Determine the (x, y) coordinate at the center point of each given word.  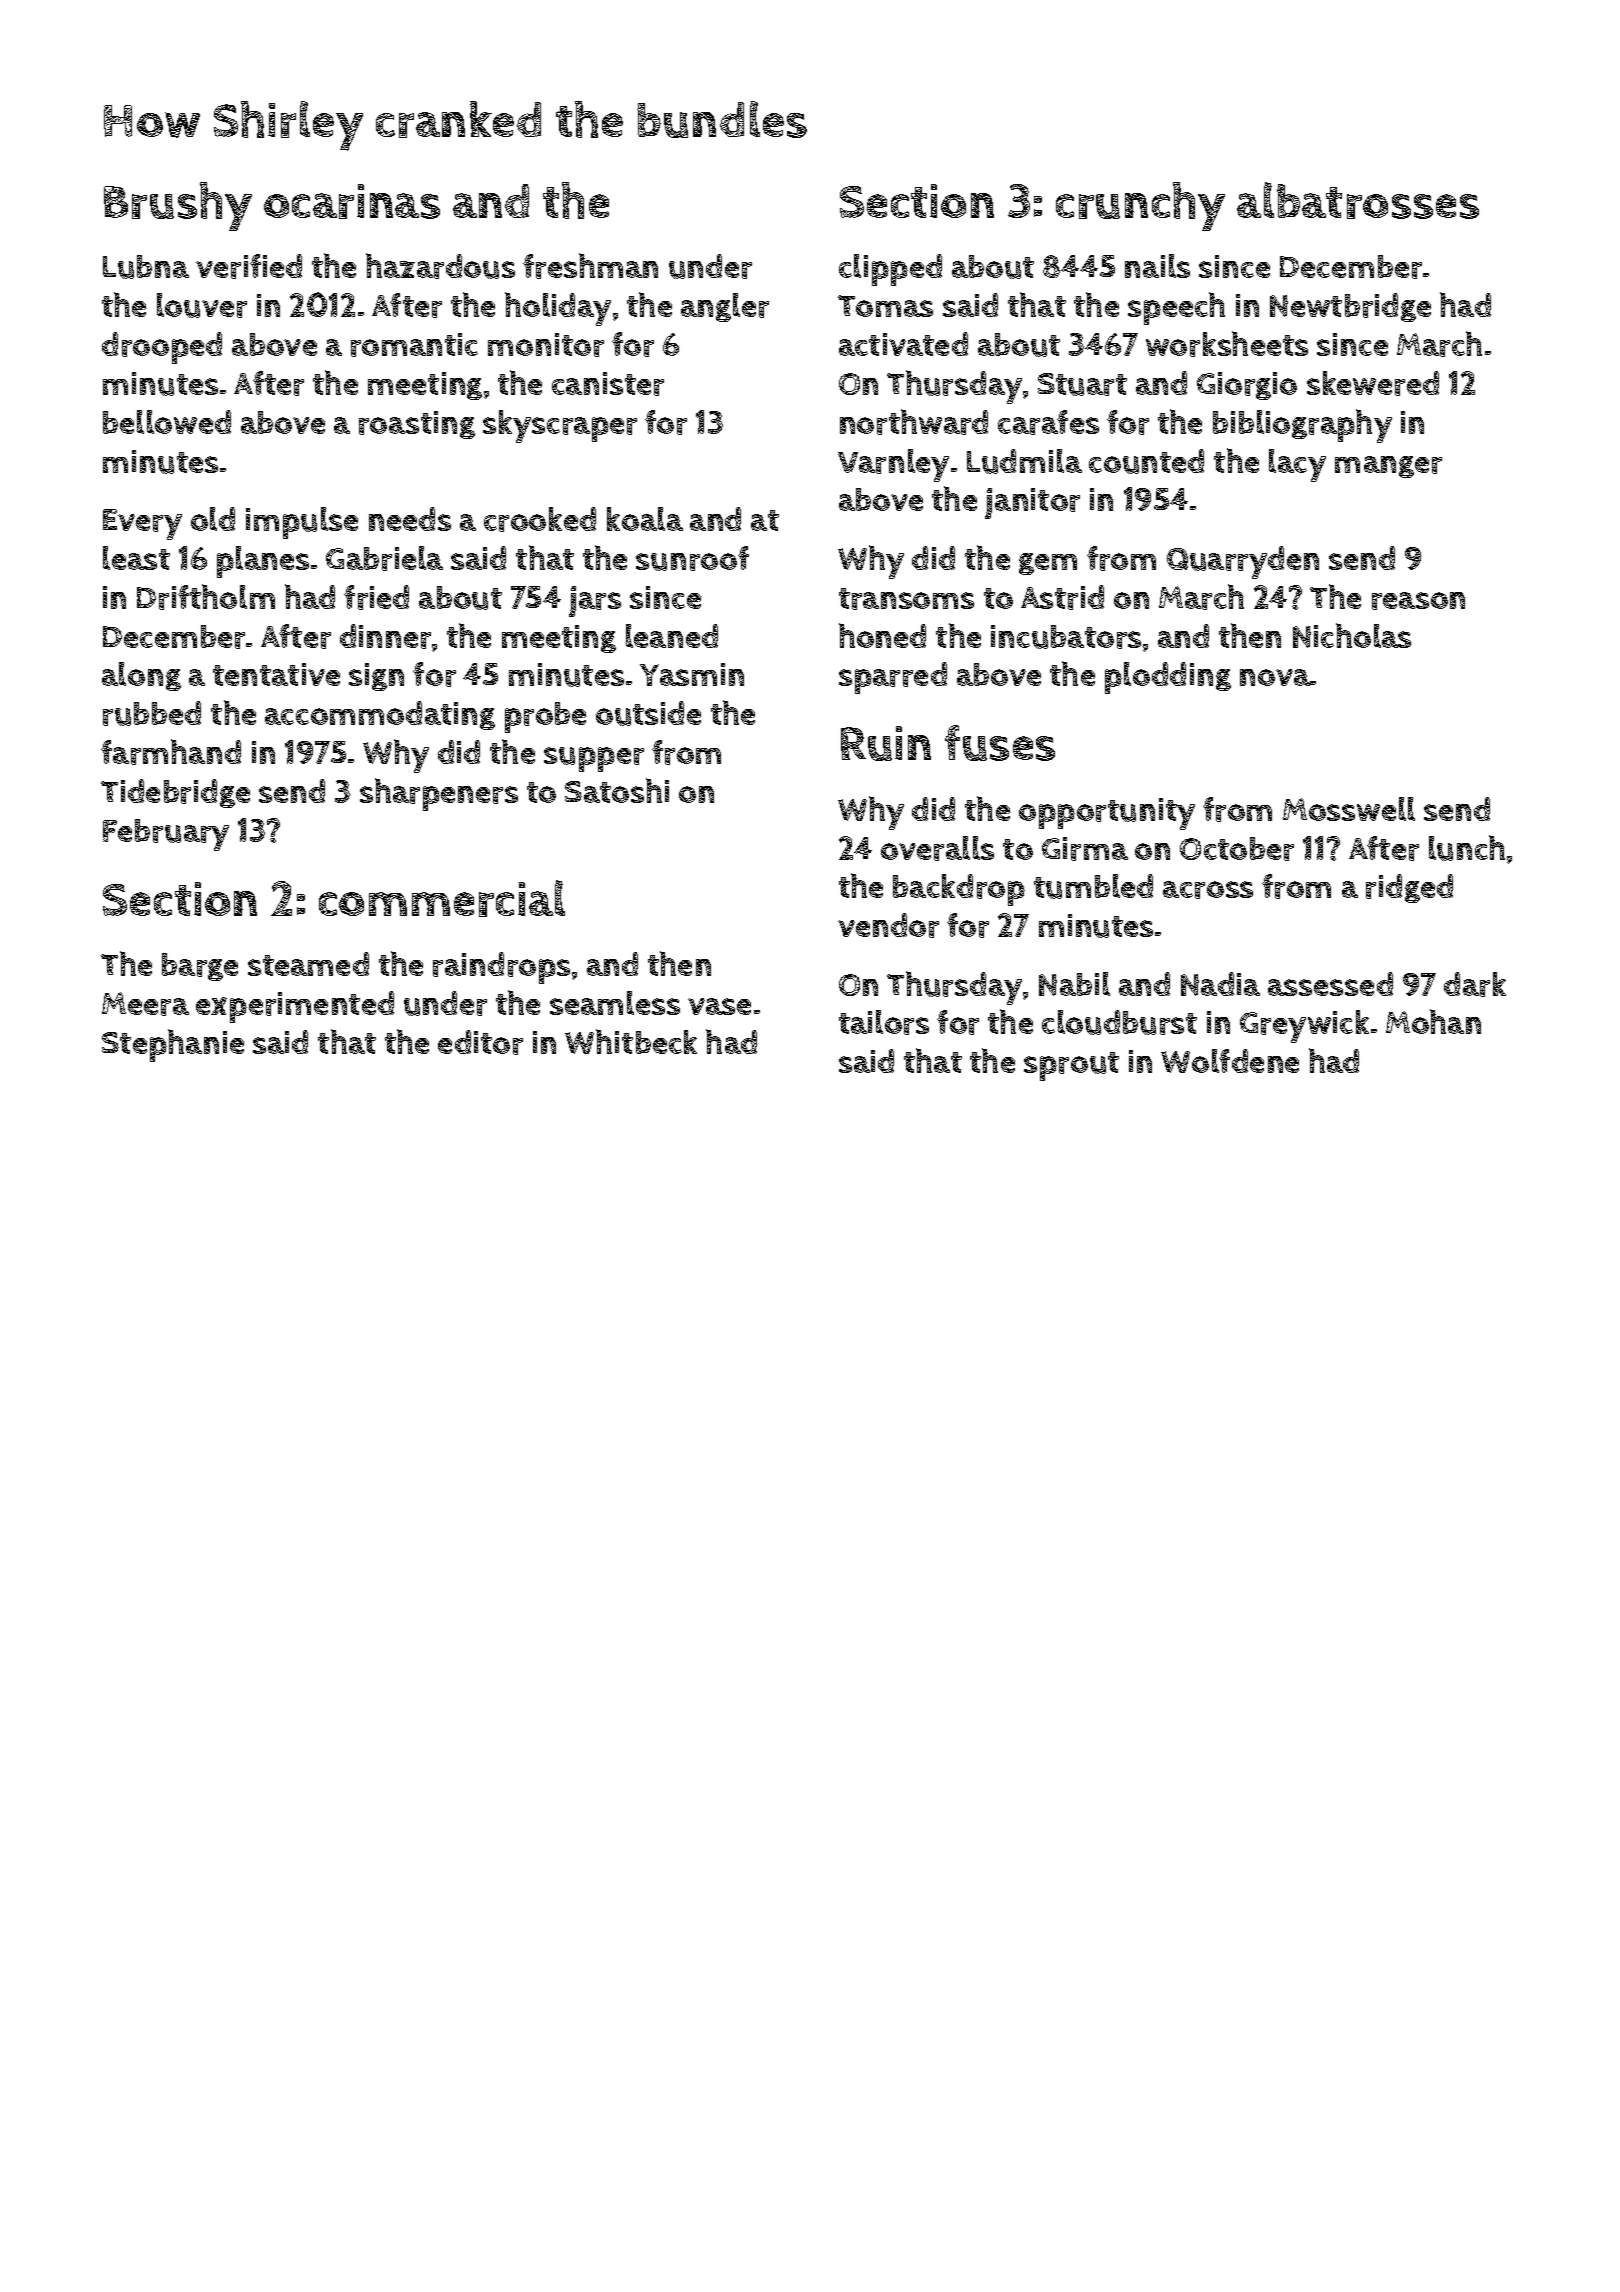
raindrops (501, 968)
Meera (145, 1004)
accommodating (380, 715)
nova (1275, 677)
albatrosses (1358, 200)
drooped (162, 348)
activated (903, 344)
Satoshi (617, 790)
